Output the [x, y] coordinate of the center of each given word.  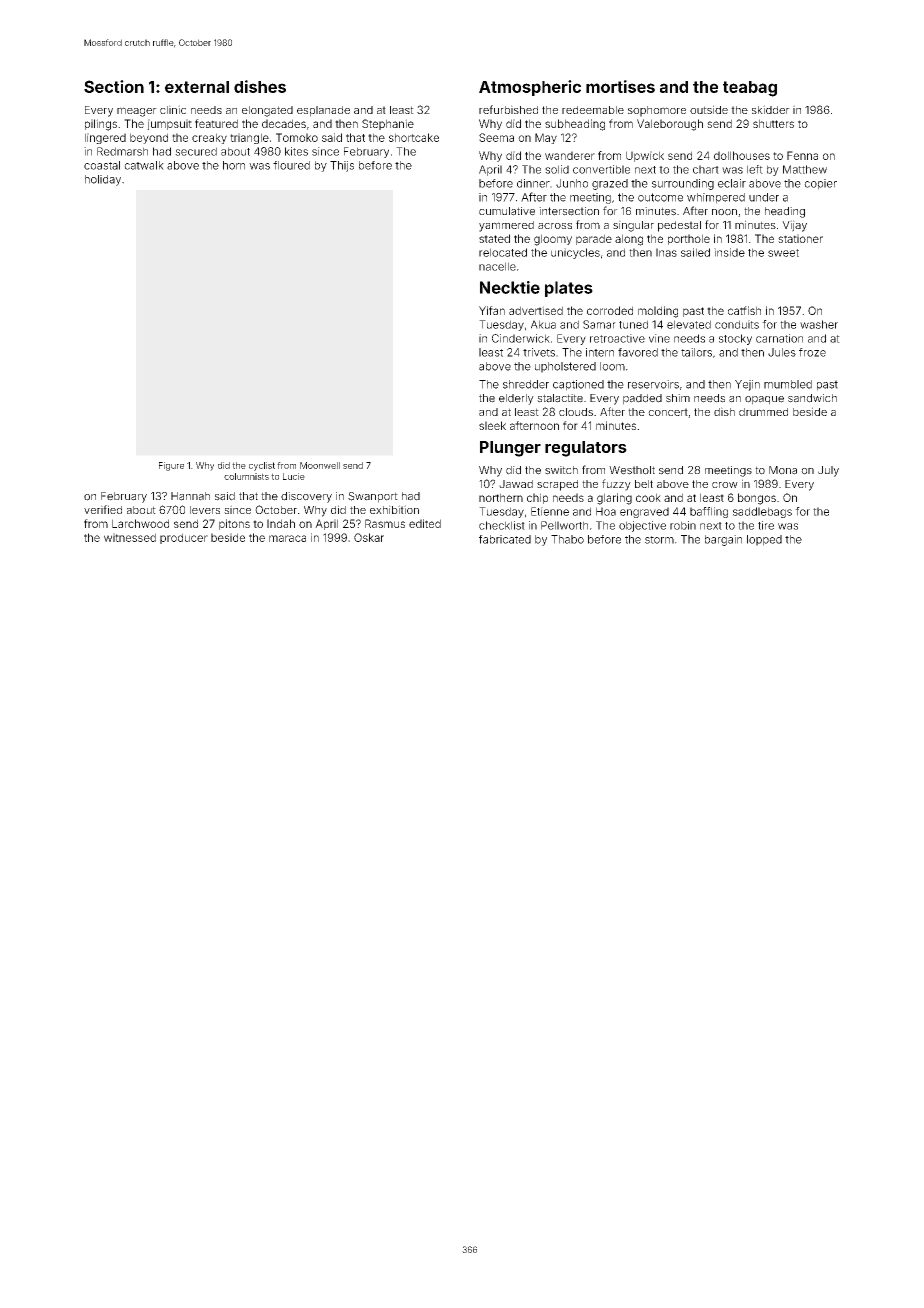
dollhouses [742, 155]
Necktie [510, 287]
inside [729, 252]
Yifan [492, 310]
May [546, 138]
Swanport [373, 497]
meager [137, 112]
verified [103, 509]
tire [766, 525]
